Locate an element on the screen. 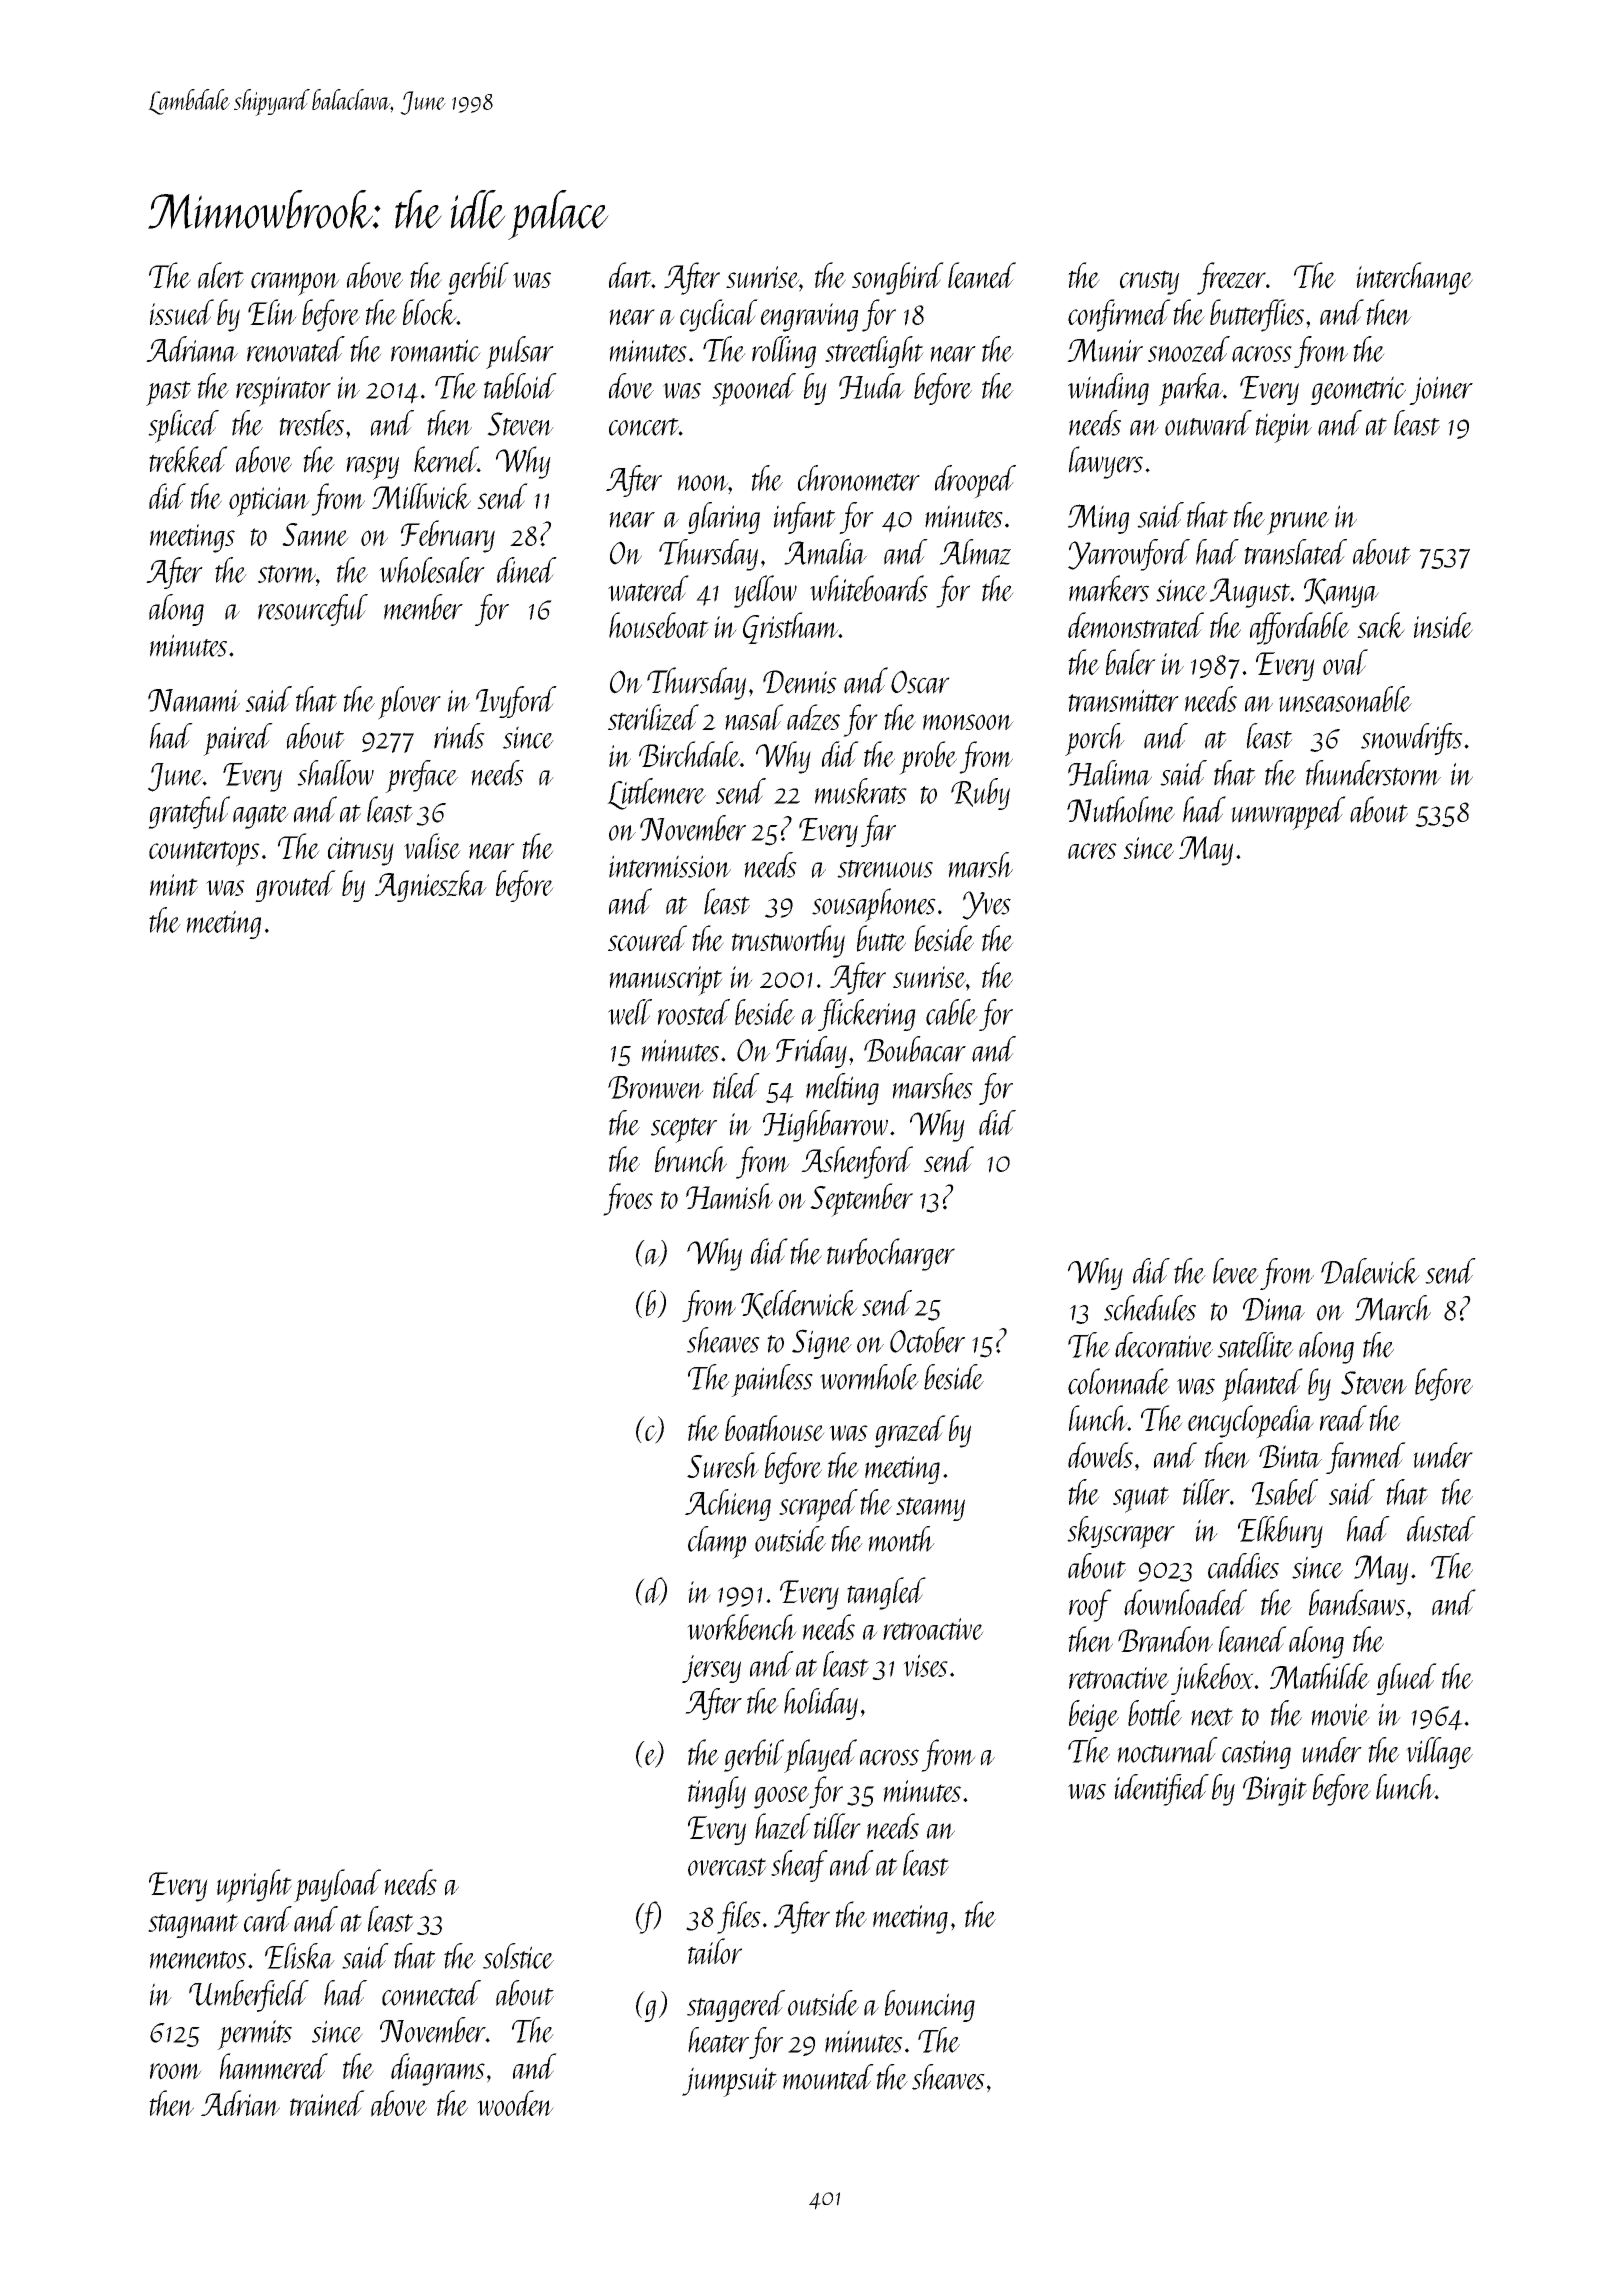 Image resolution: width=1620 pixels, height=2292 pixels. vises is located at coordinates (925, 1665).
